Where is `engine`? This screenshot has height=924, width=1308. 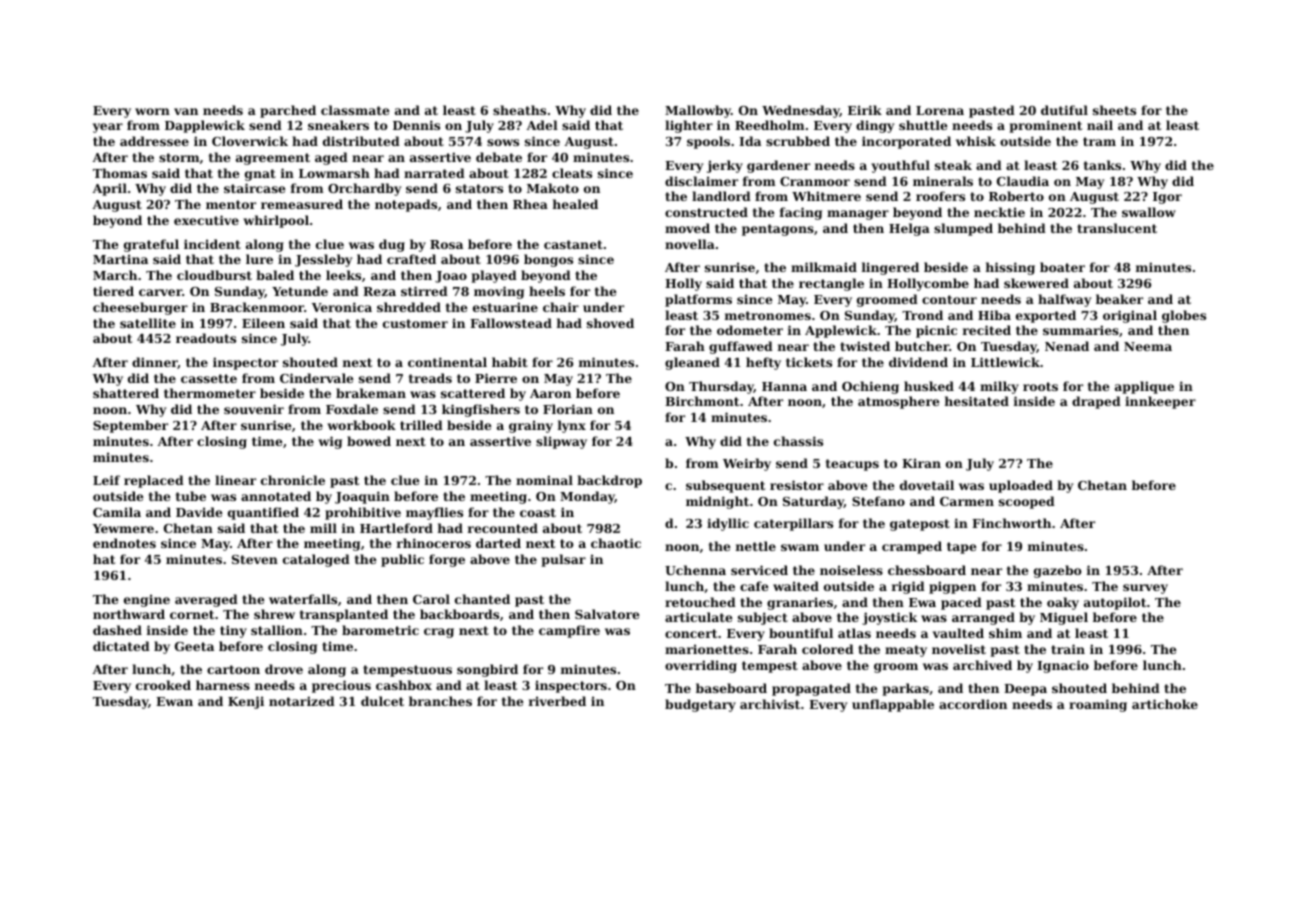 engine is located at coordinates (147, 600).
